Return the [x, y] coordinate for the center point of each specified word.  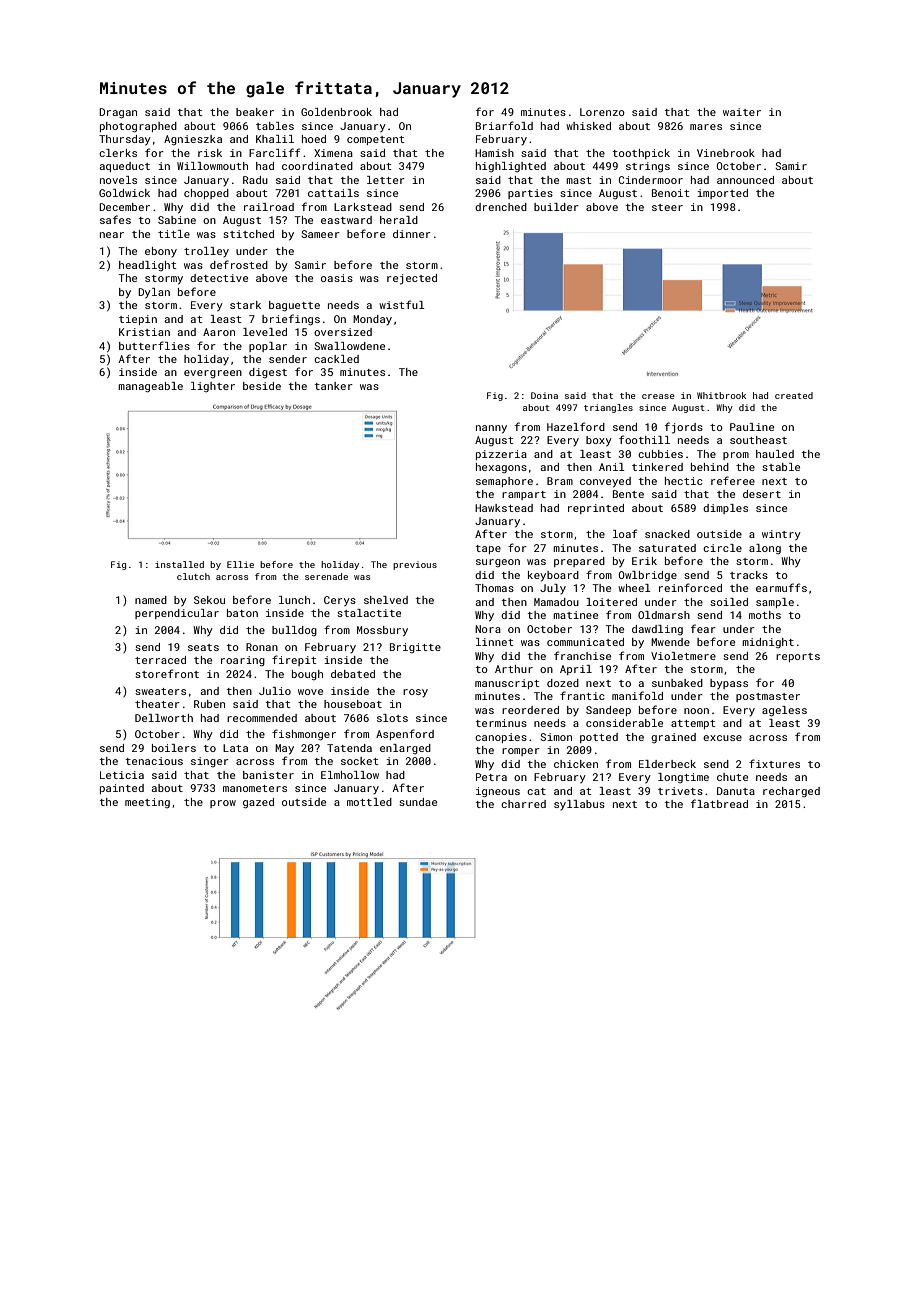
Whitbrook [721, 395]
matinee [575, 615]
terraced [160, 660]
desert [762, 494]
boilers [174, 748]
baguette [294, 306]
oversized [343, 332]
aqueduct [125, 167]
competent [376, 140]
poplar [268, 347]
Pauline [752, 427]
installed [179, 564]
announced [745, 180]
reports [798, 657]
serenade [326, 576]
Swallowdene [349, 346]
